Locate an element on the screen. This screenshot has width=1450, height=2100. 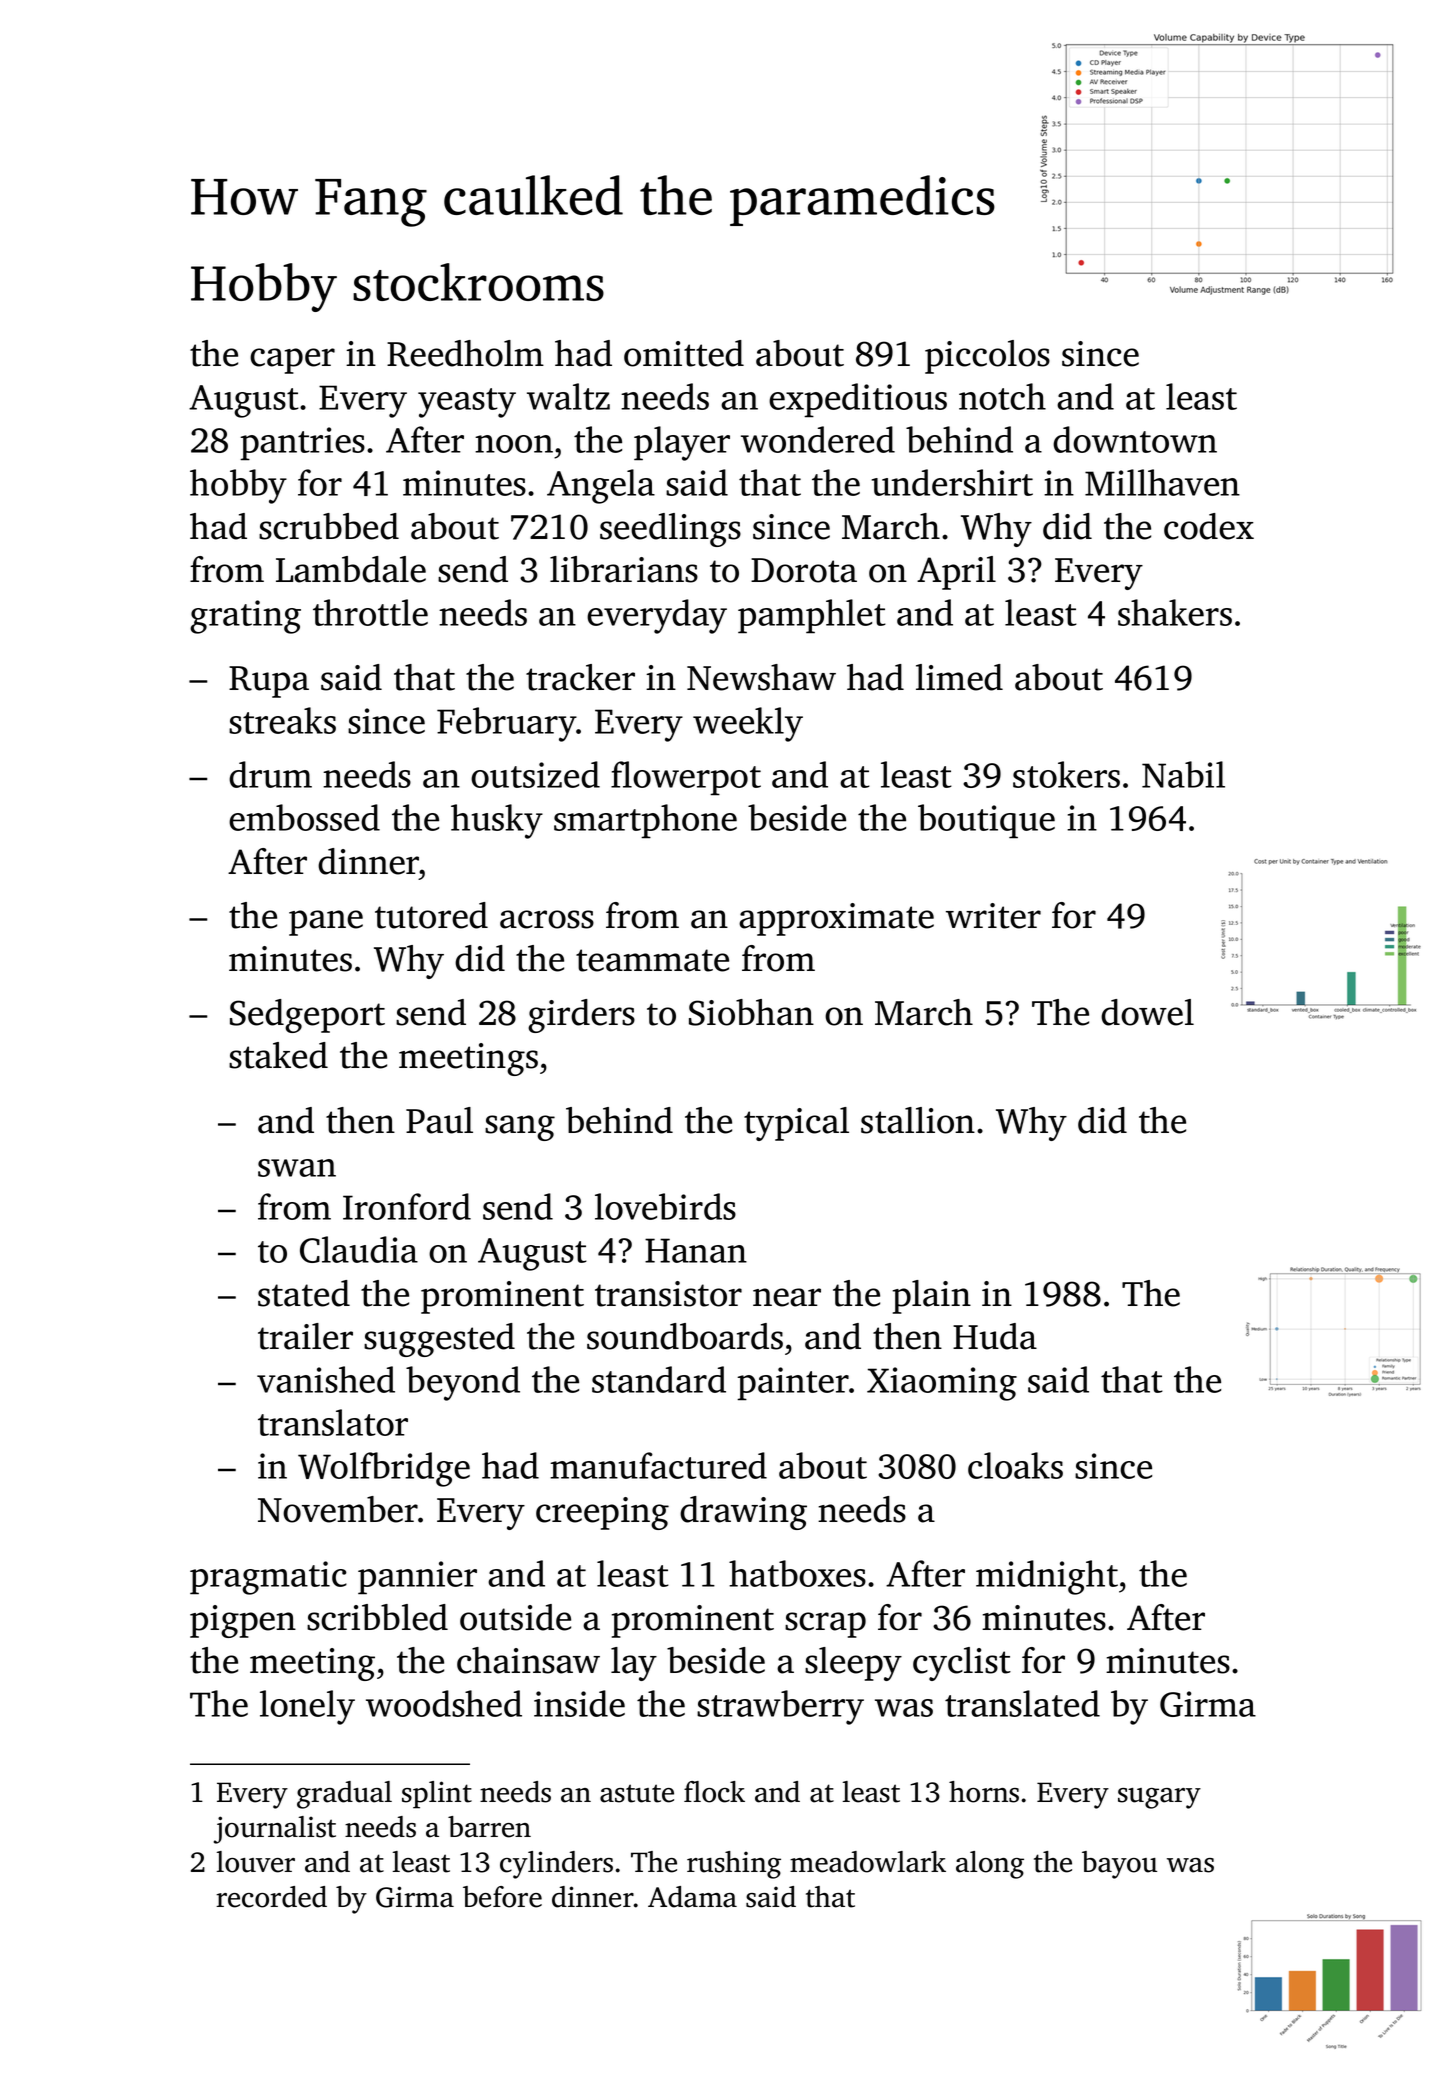
waltz is located at coordinates (568, 396).
